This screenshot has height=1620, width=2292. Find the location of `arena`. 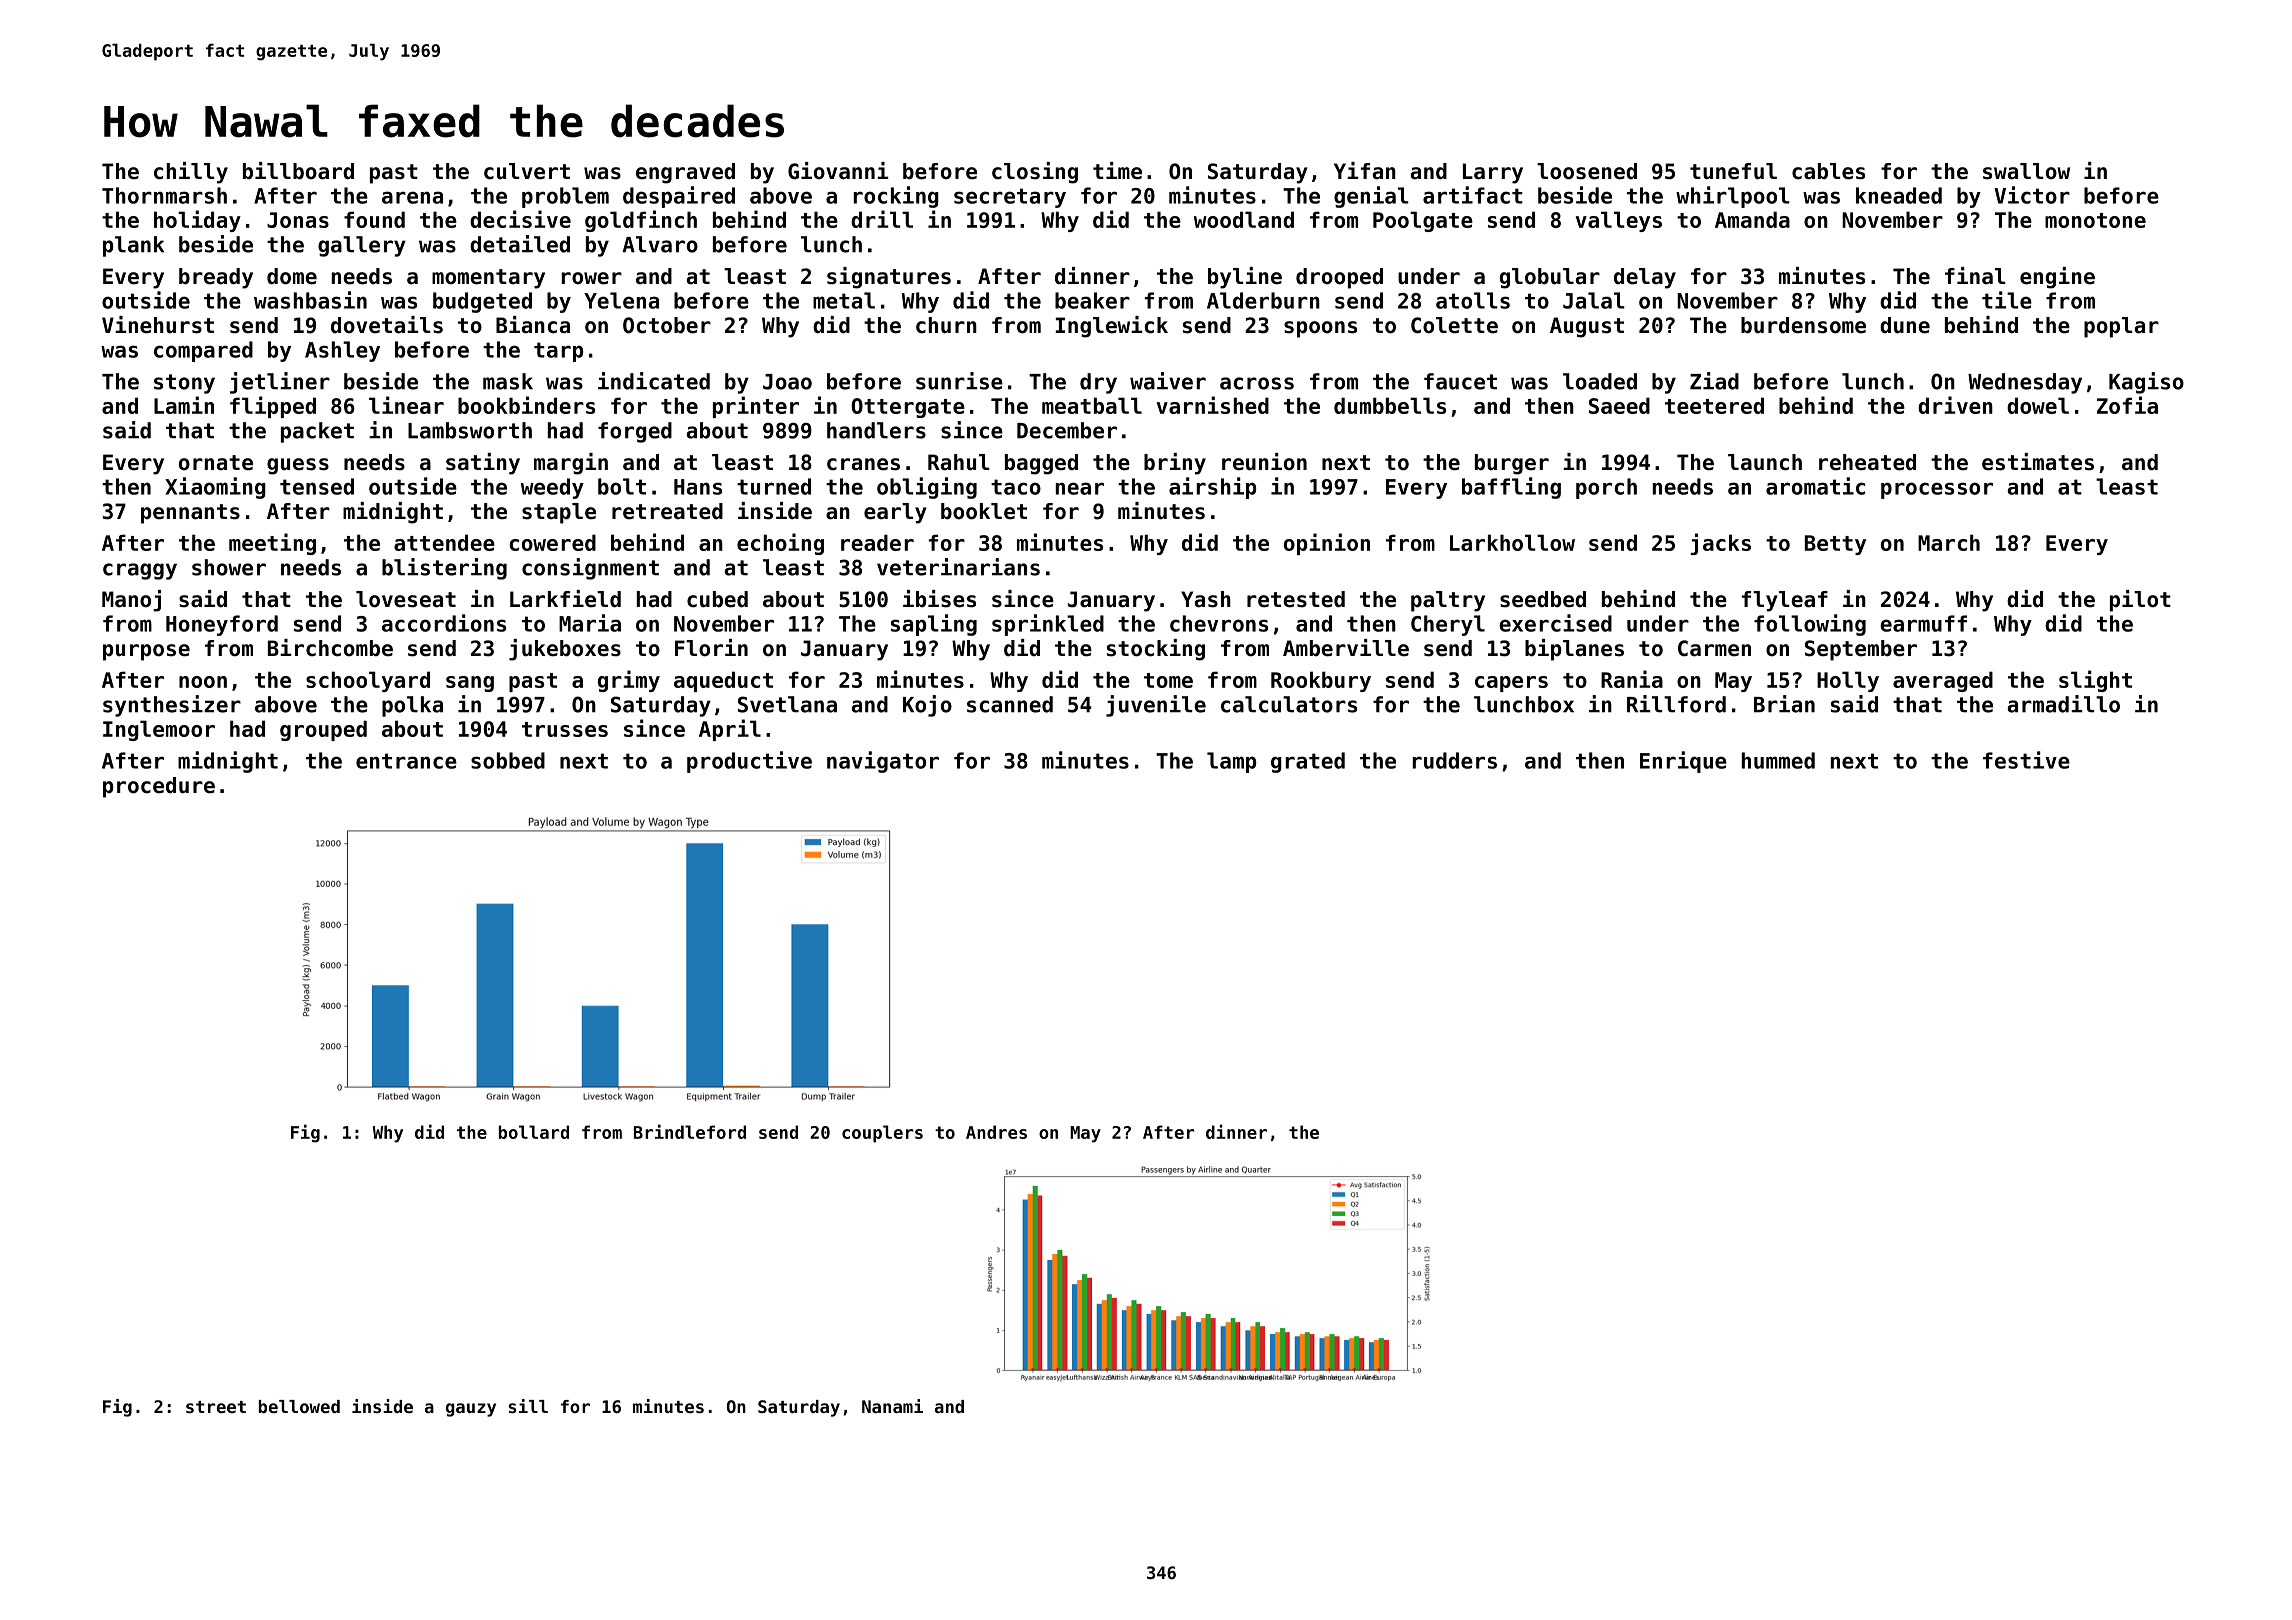

arena is located at coordinates (412, 197).
